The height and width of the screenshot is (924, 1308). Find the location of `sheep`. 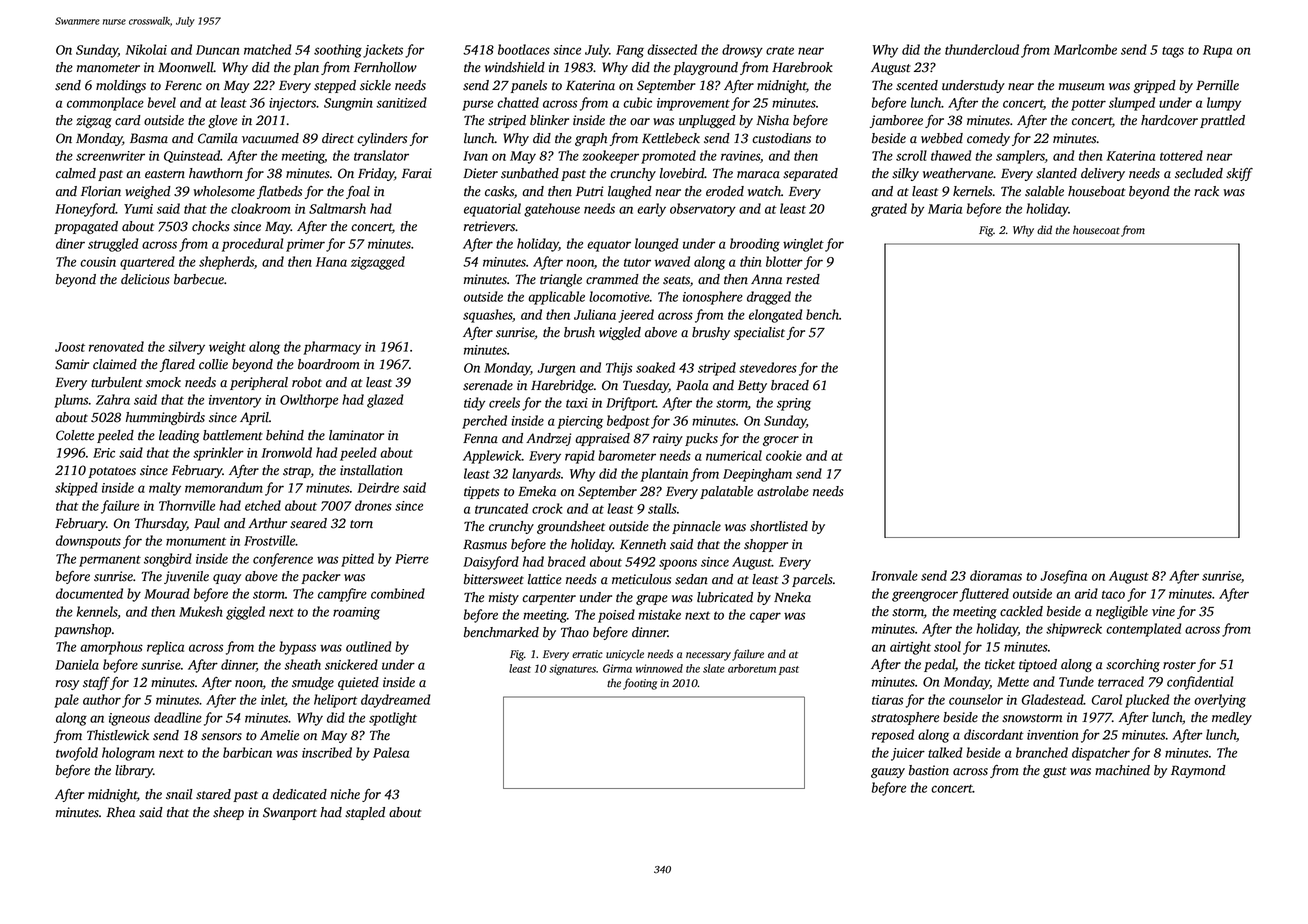

sheep is located at coordinates (228, 813).
